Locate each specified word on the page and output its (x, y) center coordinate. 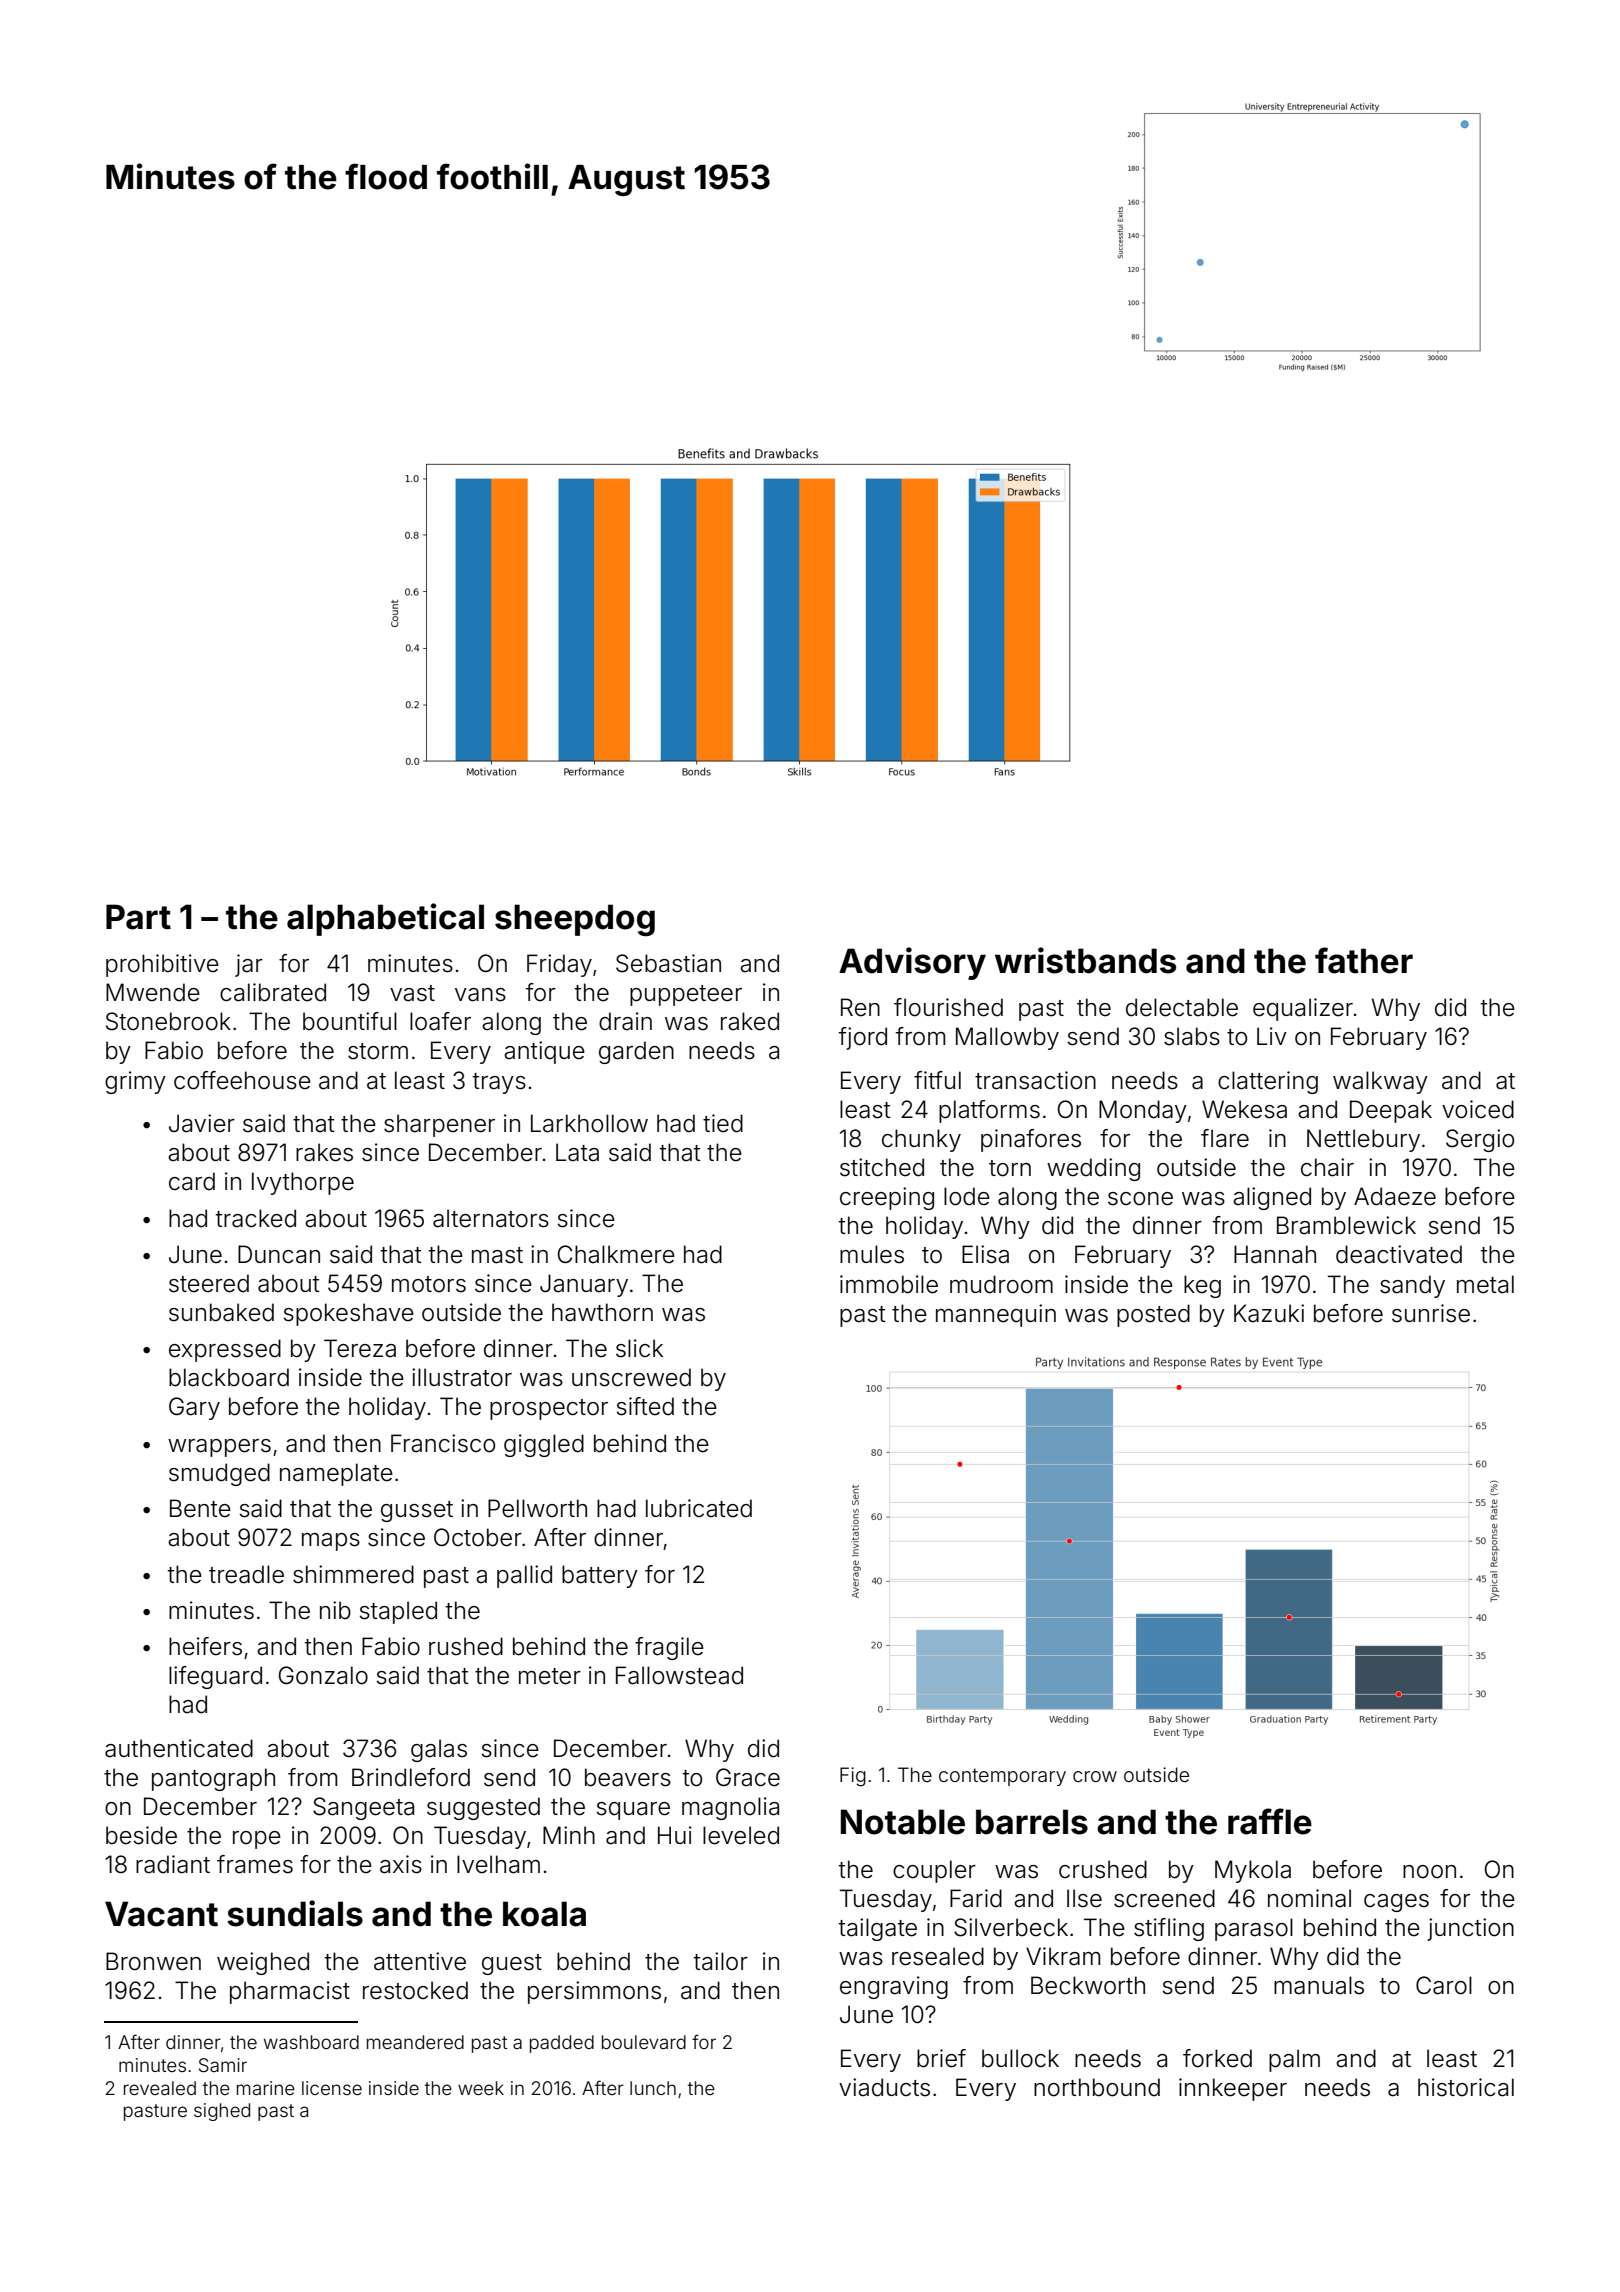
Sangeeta (363, 1808)
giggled (544, 1445)
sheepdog (575, 920)
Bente (200, 1508)
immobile (889, 1284)
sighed (222, 2112)
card (192, 1181)
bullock (1020, 2058)
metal (1485, 1284)
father (1364, 960)
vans (480, 995)
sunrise (1431, 1313)
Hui (675, 1835)
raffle (1270, 1821)
